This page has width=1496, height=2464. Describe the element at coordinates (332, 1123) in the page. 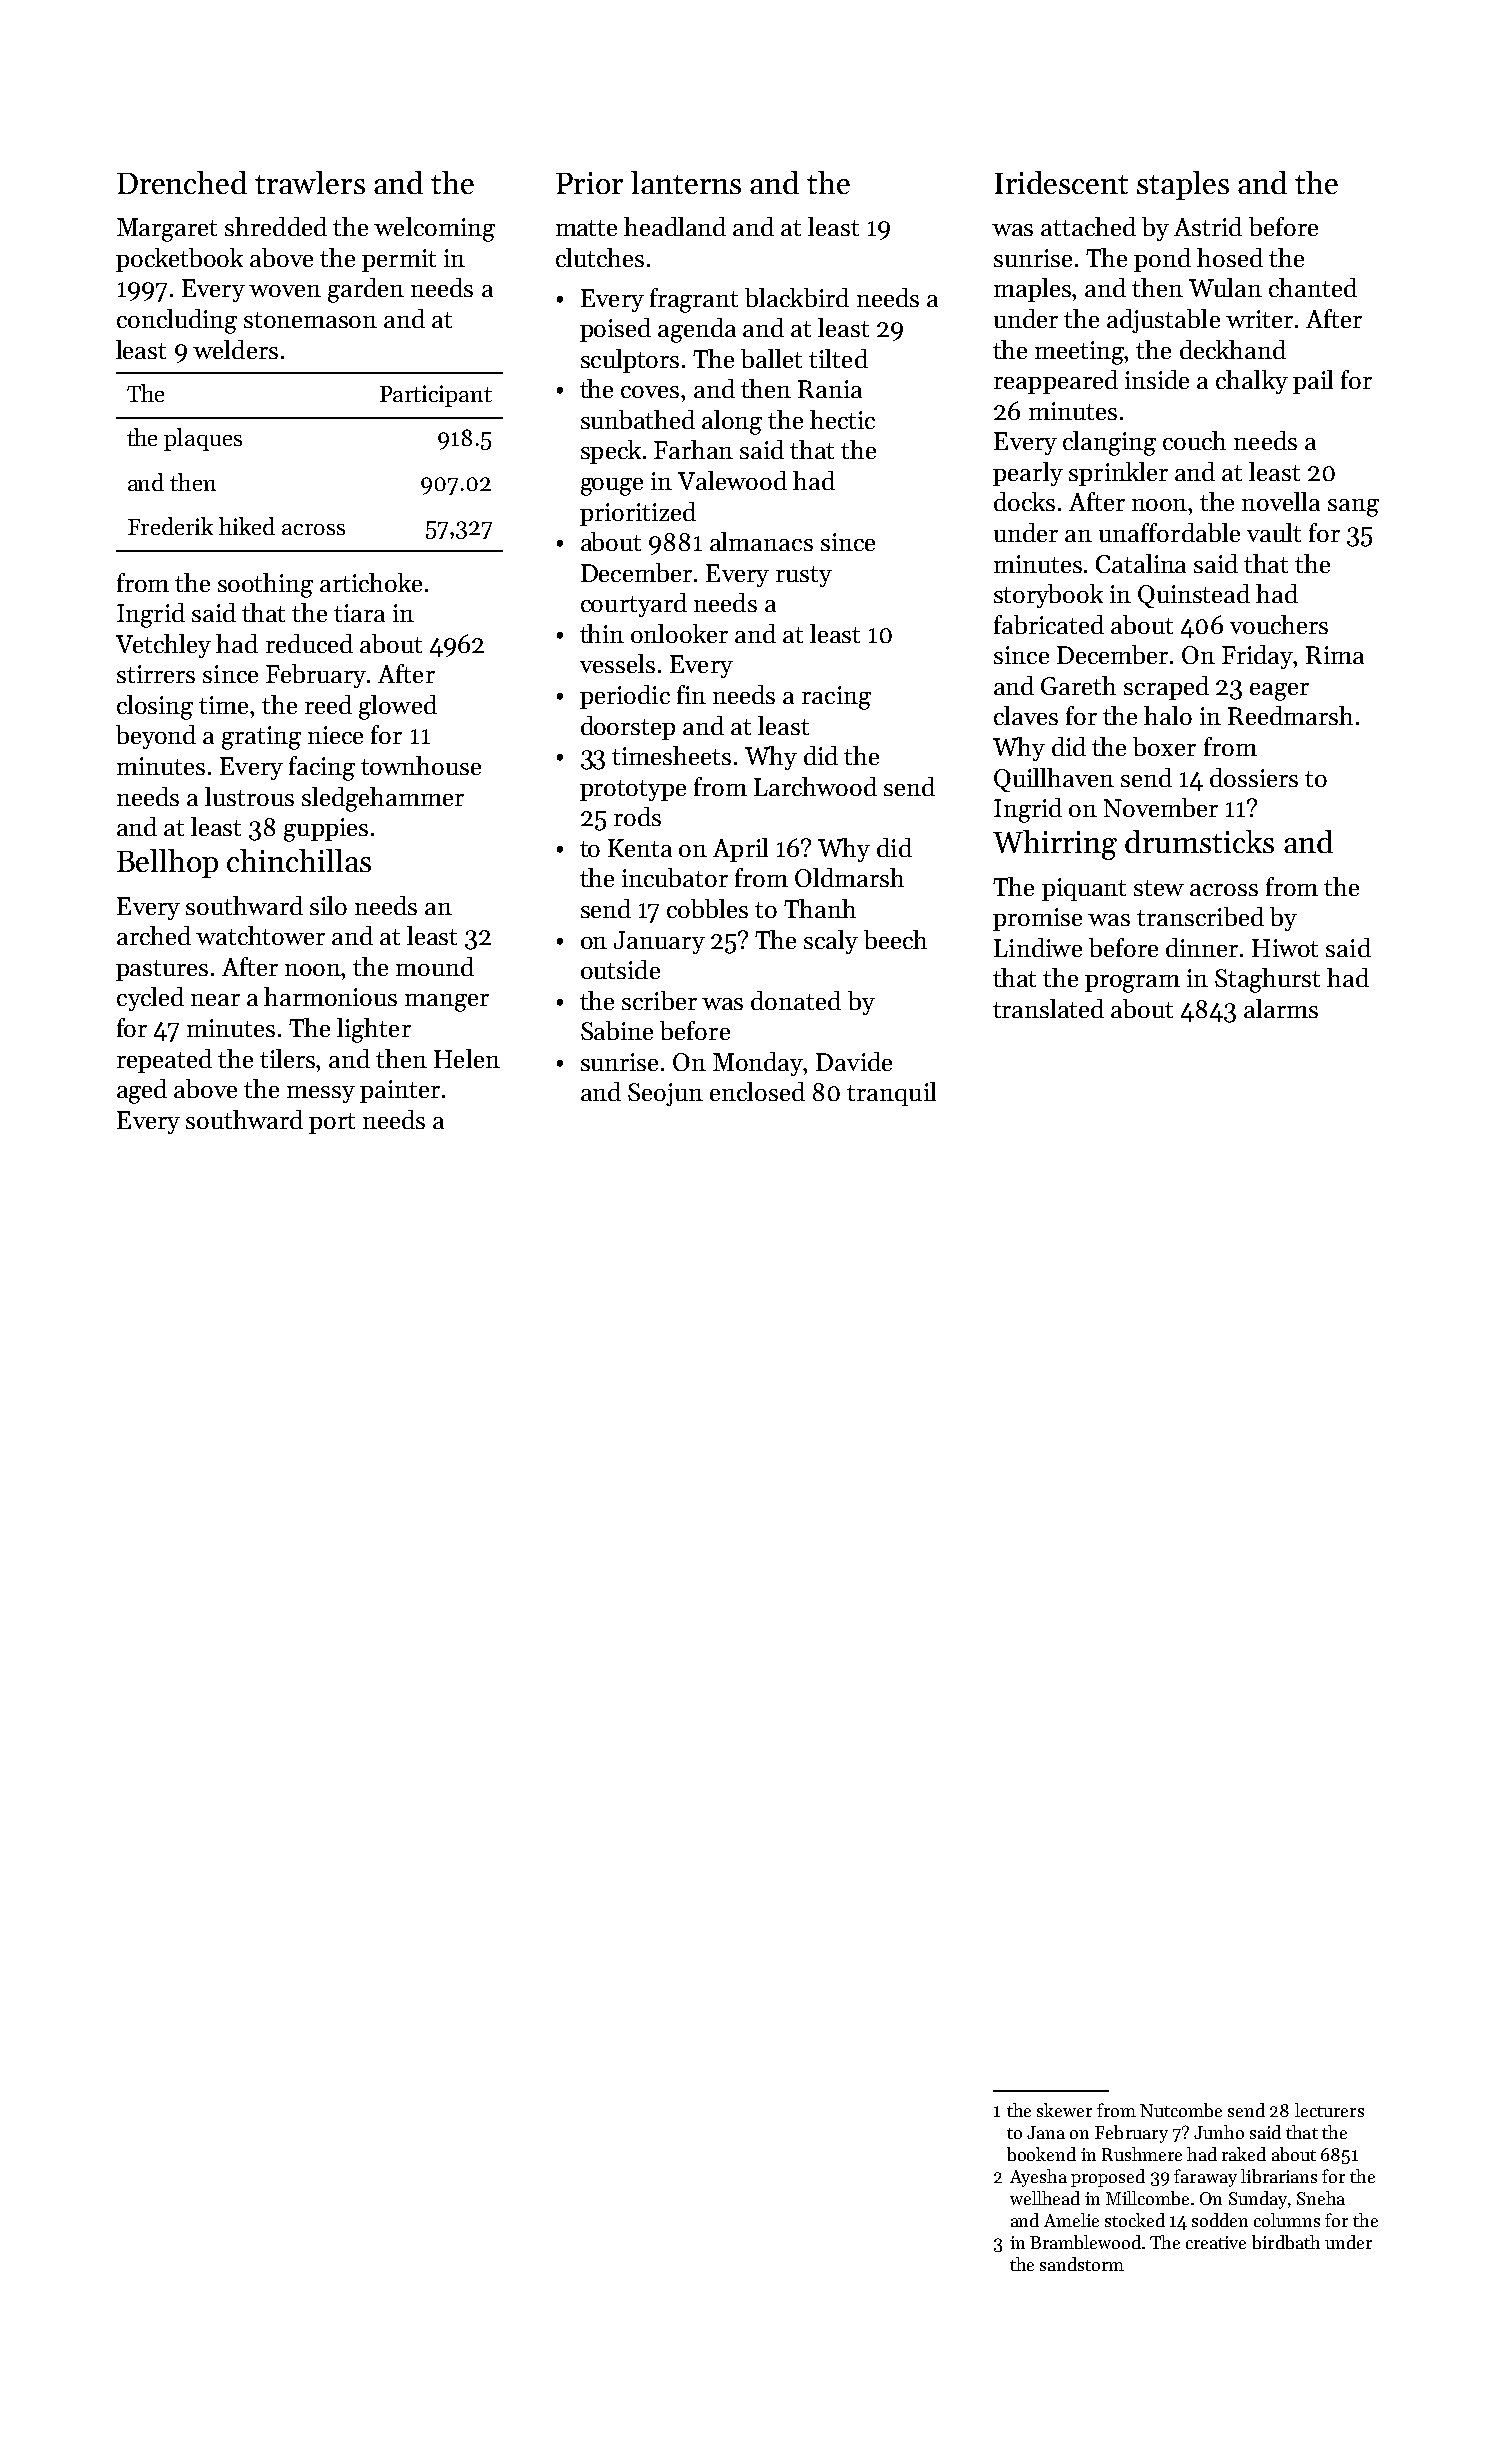

I see `port` at that location.
